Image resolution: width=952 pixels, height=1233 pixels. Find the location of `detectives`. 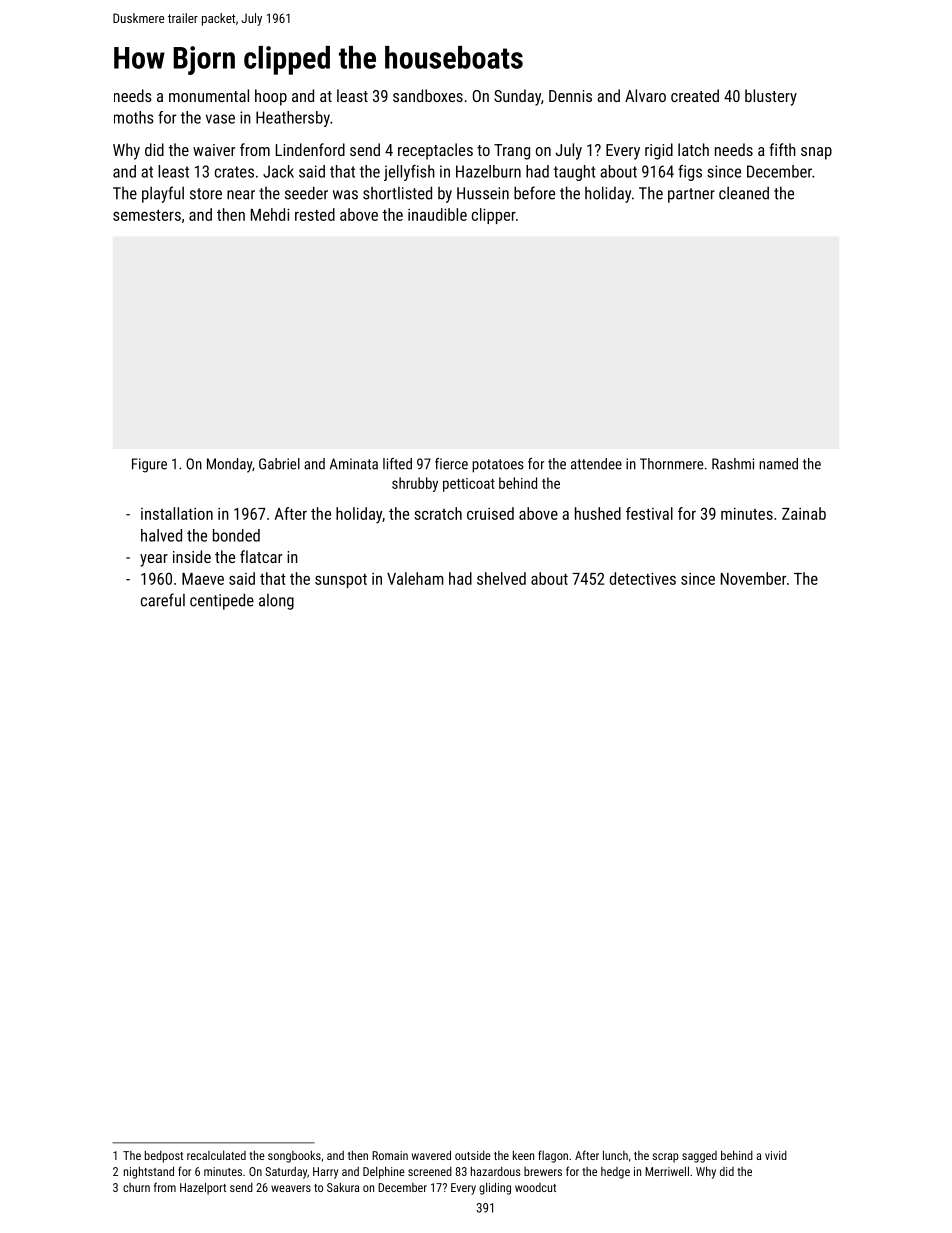

detectives is located at coordinates (643, 578).
